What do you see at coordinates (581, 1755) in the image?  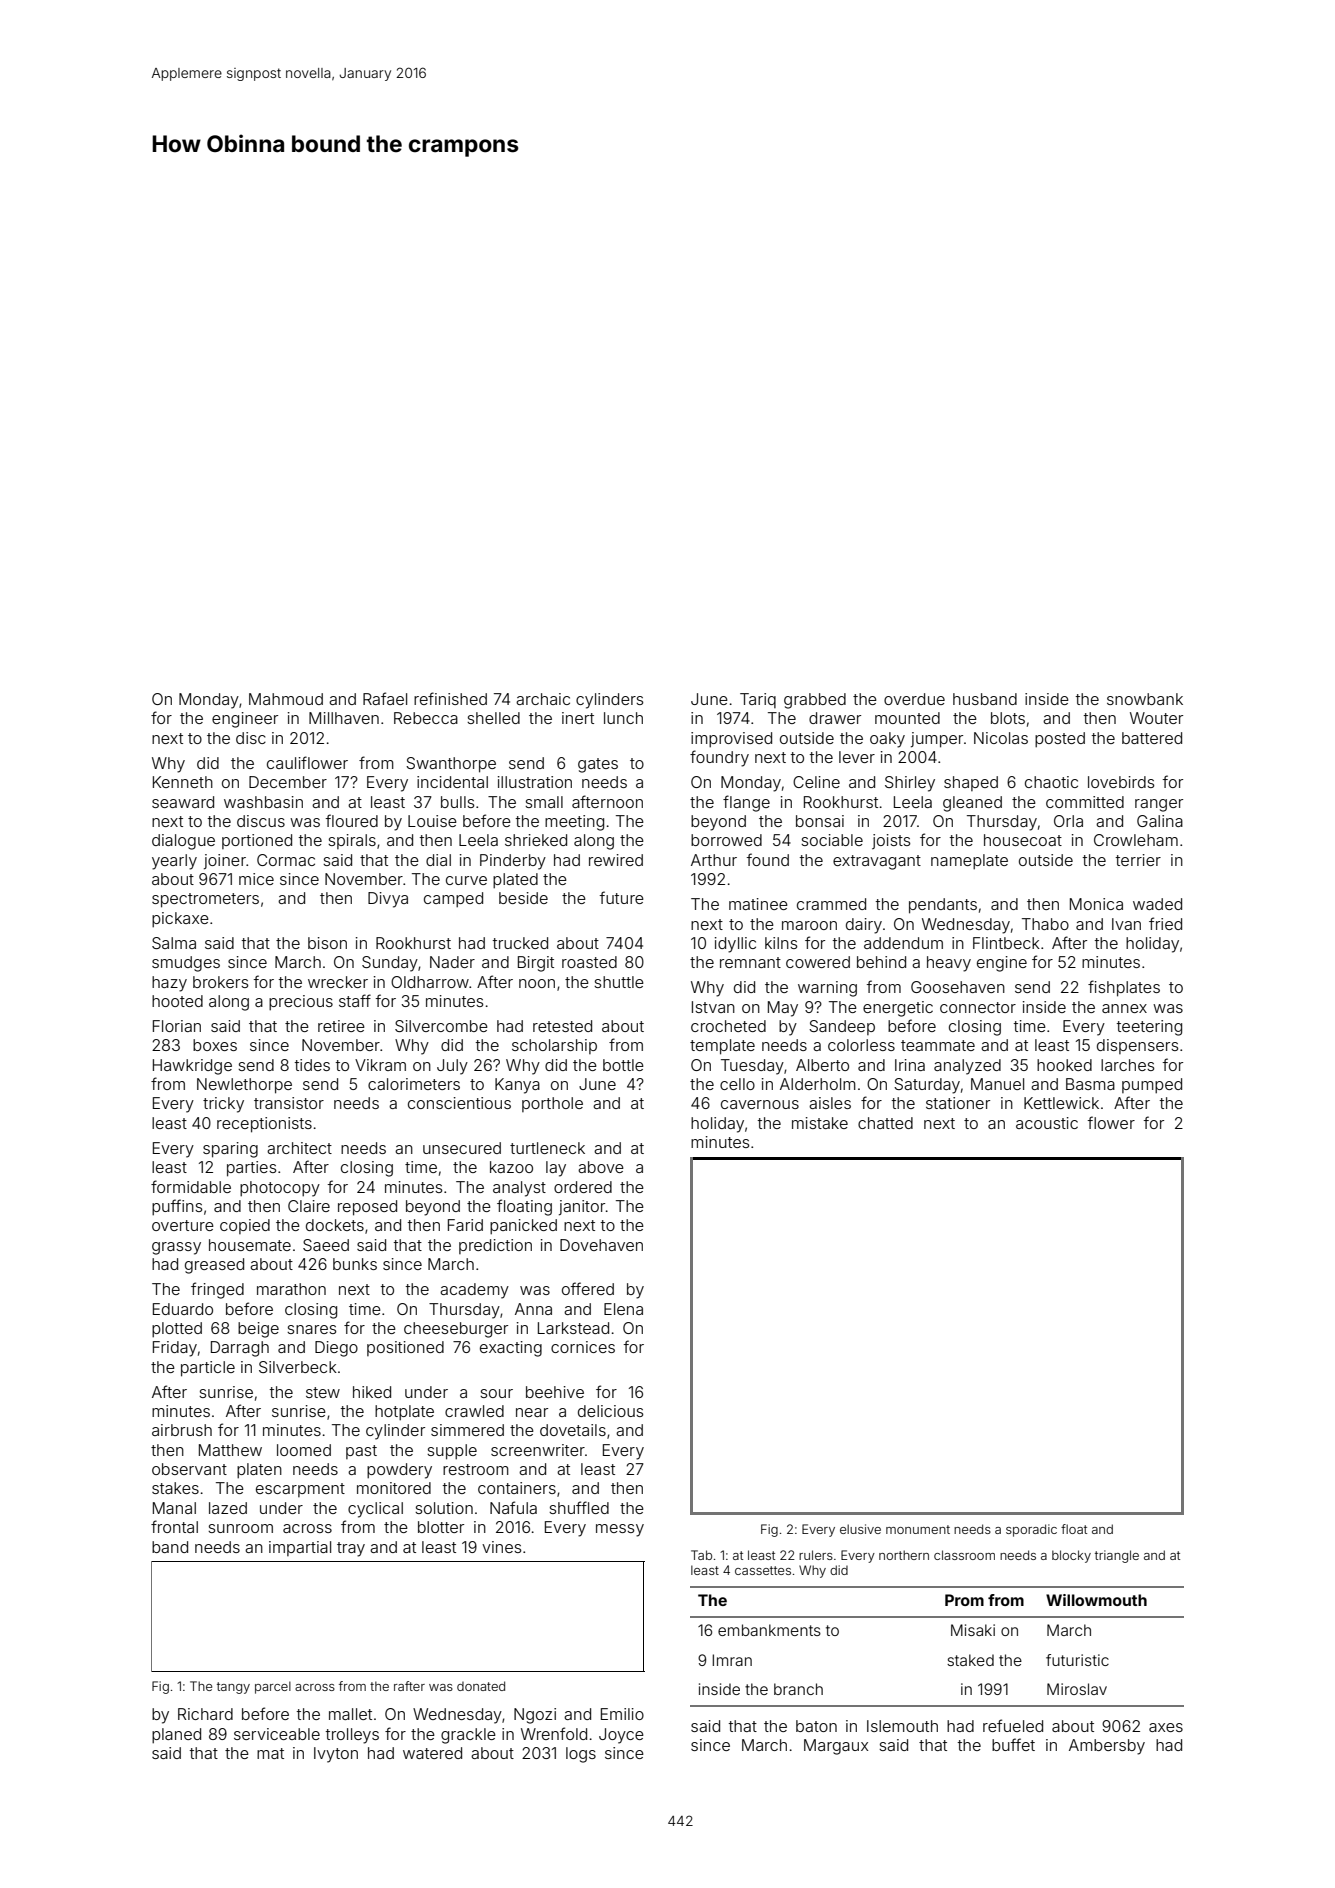 I see `logs` at bounding box center [581, 1755].
